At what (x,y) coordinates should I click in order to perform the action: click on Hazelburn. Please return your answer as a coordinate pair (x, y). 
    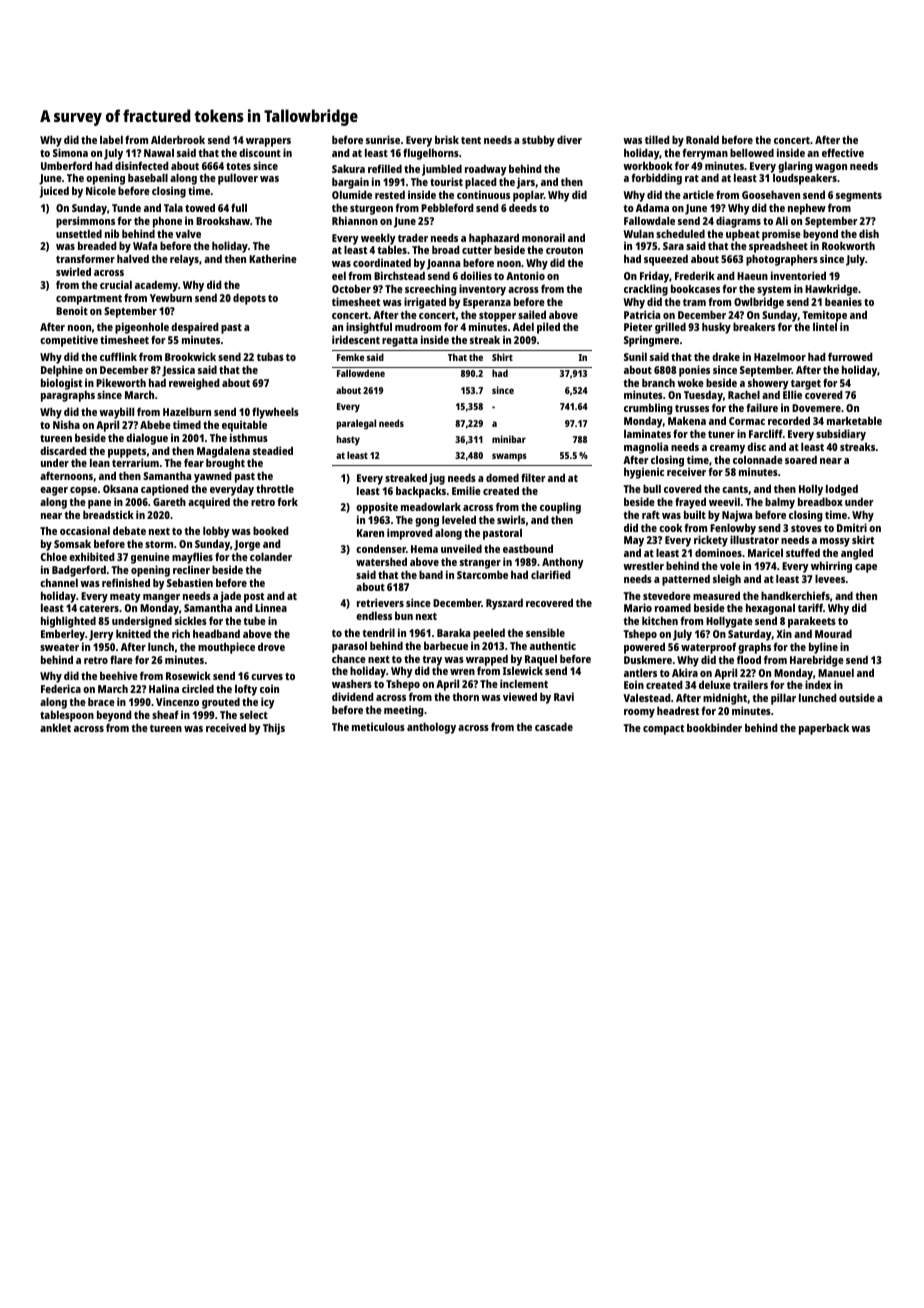
    Looking at the image, I should click on (187, 411).
